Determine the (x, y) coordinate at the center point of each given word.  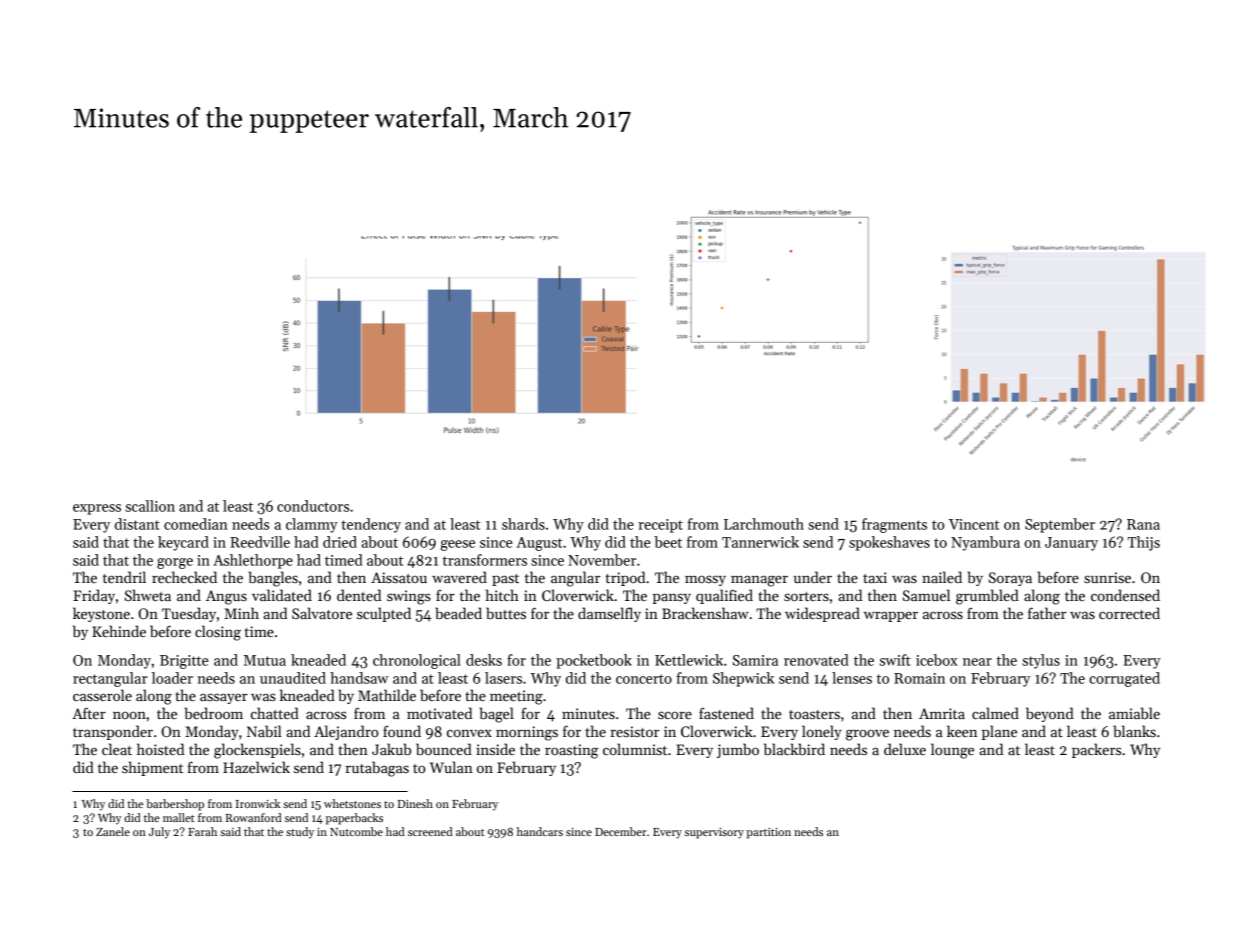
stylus (1041, 661)
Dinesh (415, 803)
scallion (150, 506)
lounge (952, 751)
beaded (458, 613)
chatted (275, 713)
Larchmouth (764, 524)
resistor (634, 731)
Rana (1143, 524)
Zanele (113, 831)
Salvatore (322, 613)
